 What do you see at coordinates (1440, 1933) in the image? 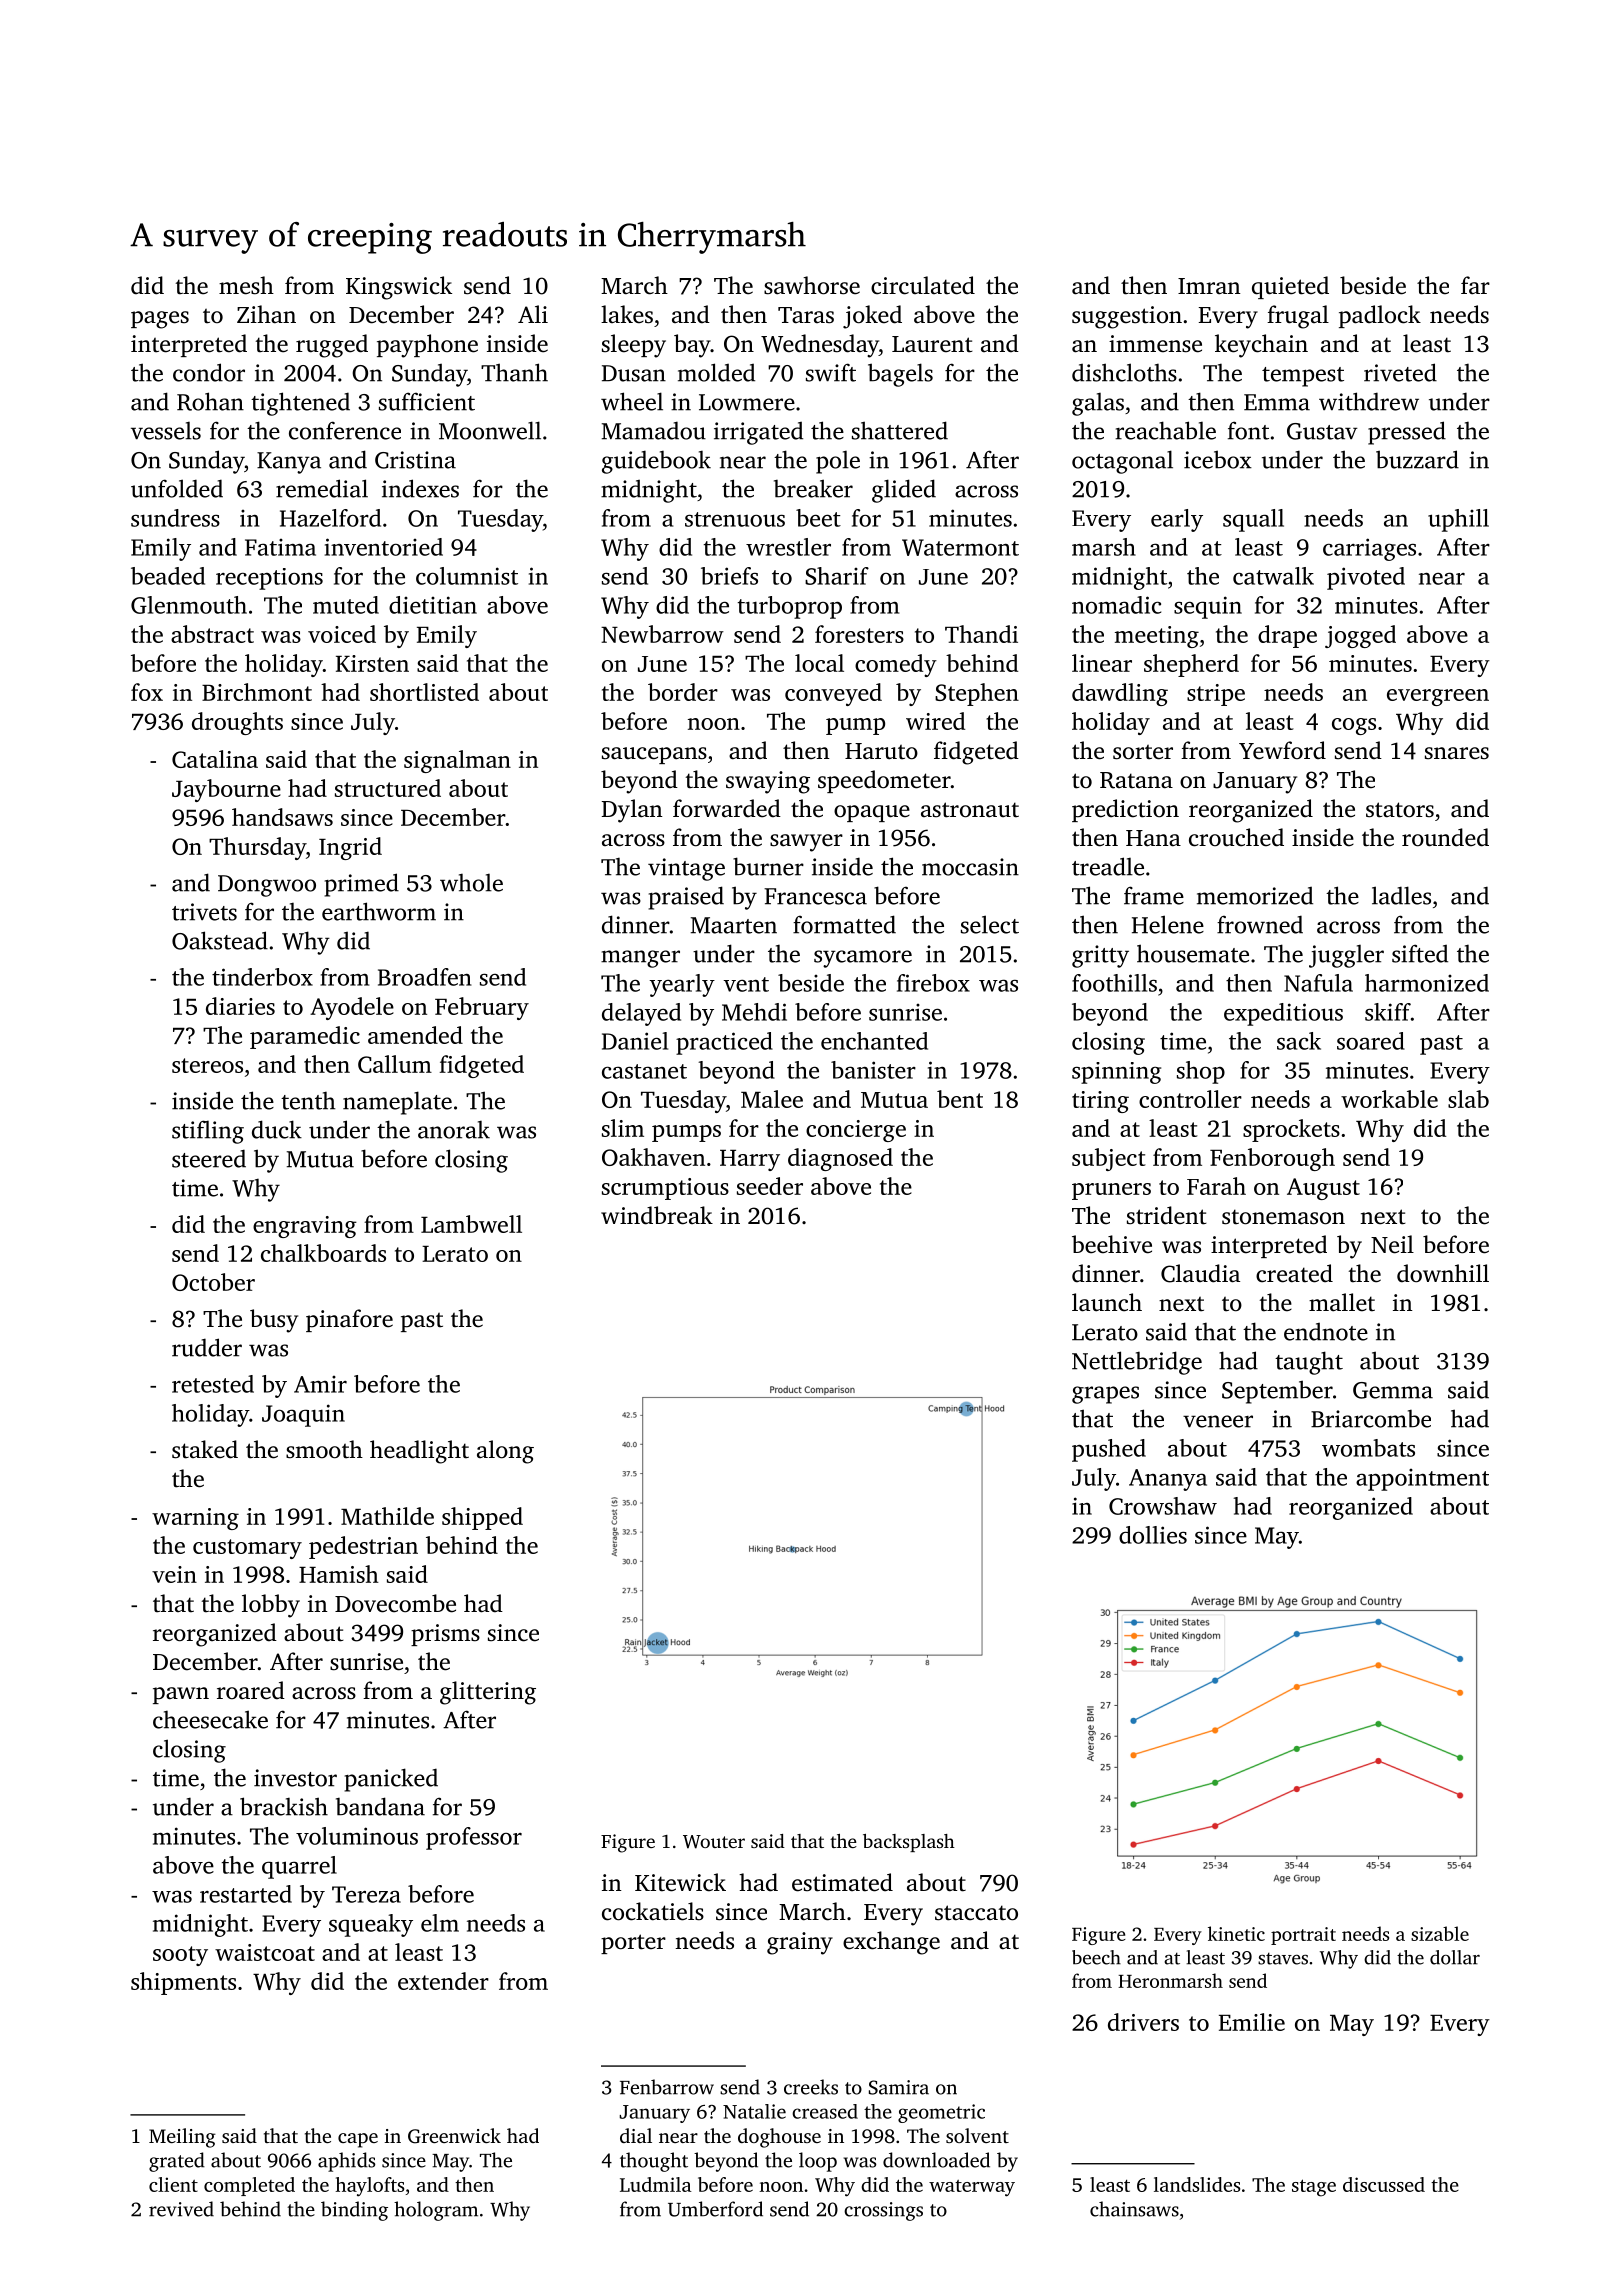
I see `sizable` at bounding box center [1440, 1933].
